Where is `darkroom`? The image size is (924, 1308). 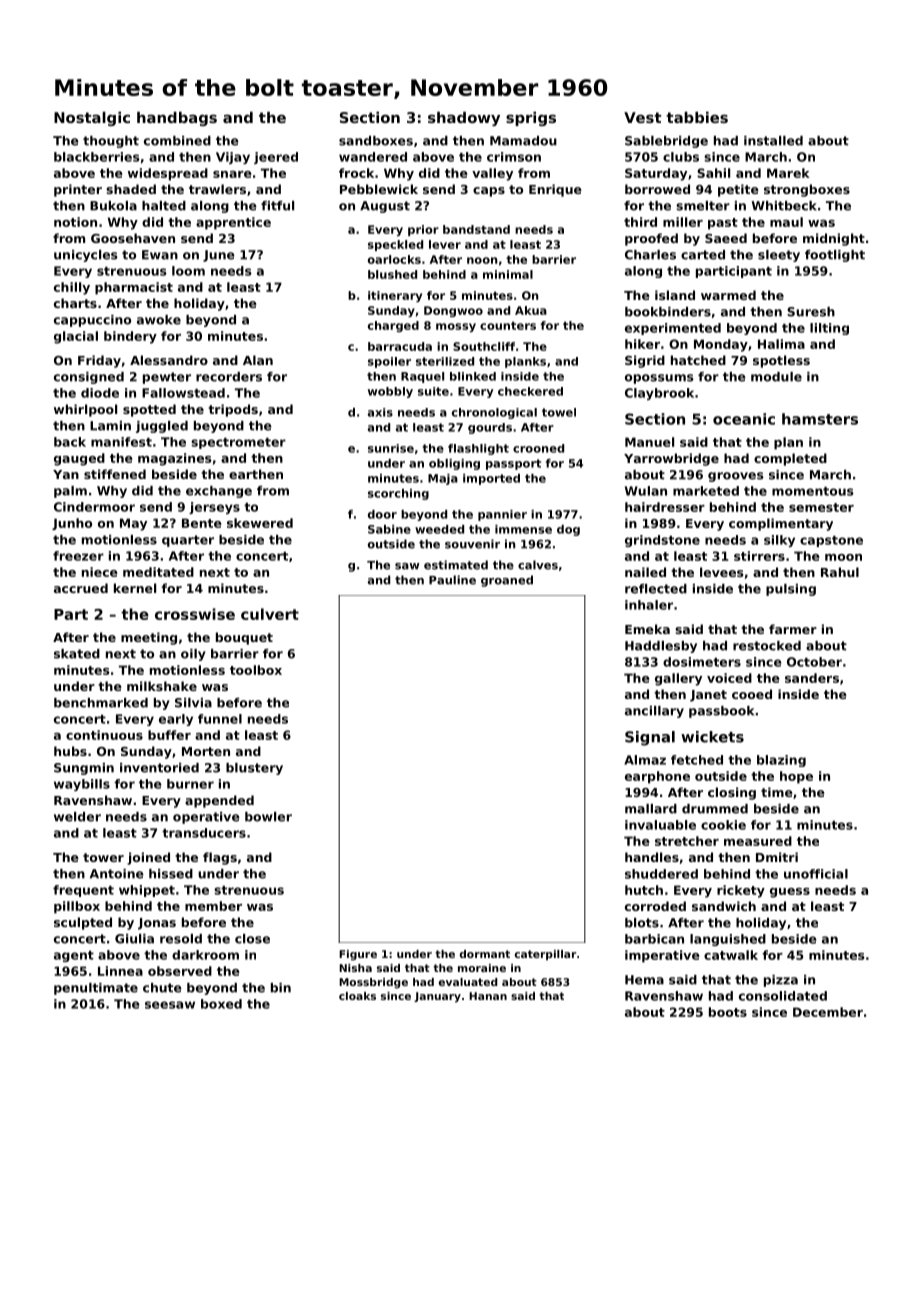 darkroom is located at coordinates (205, 955).
